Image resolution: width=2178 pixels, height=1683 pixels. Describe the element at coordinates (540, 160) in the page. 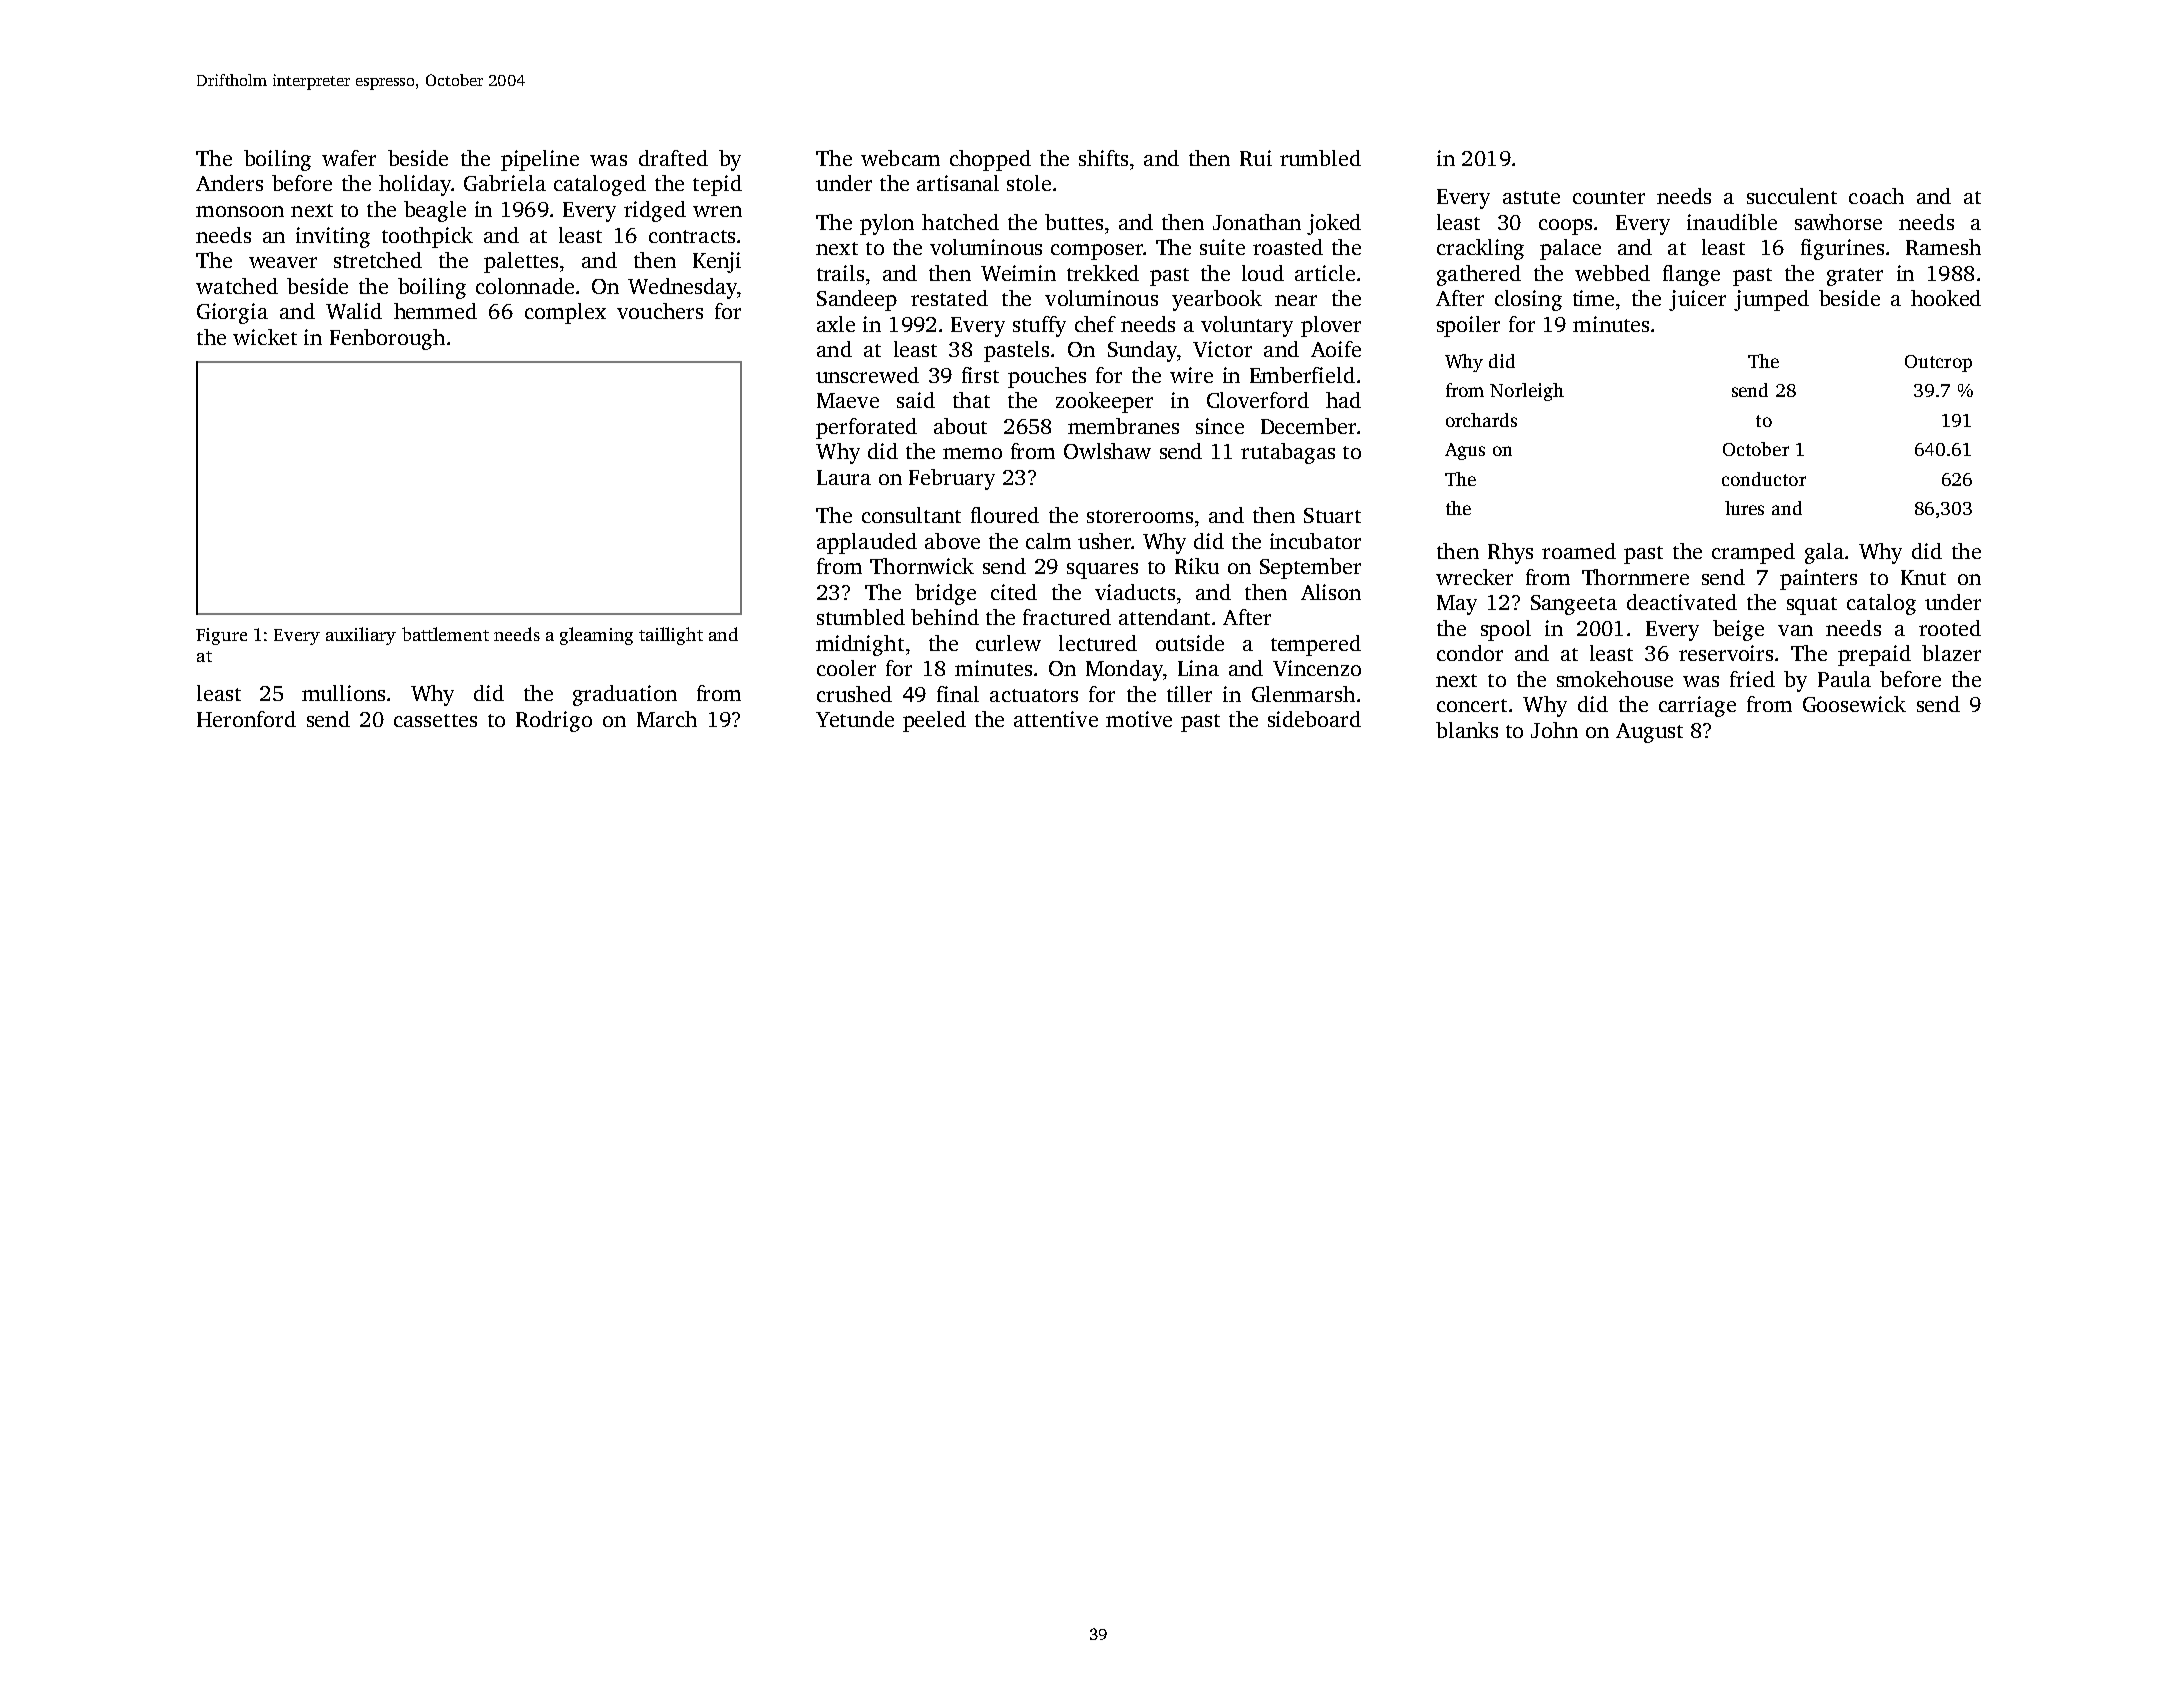

I see `pipeline` at that location.
